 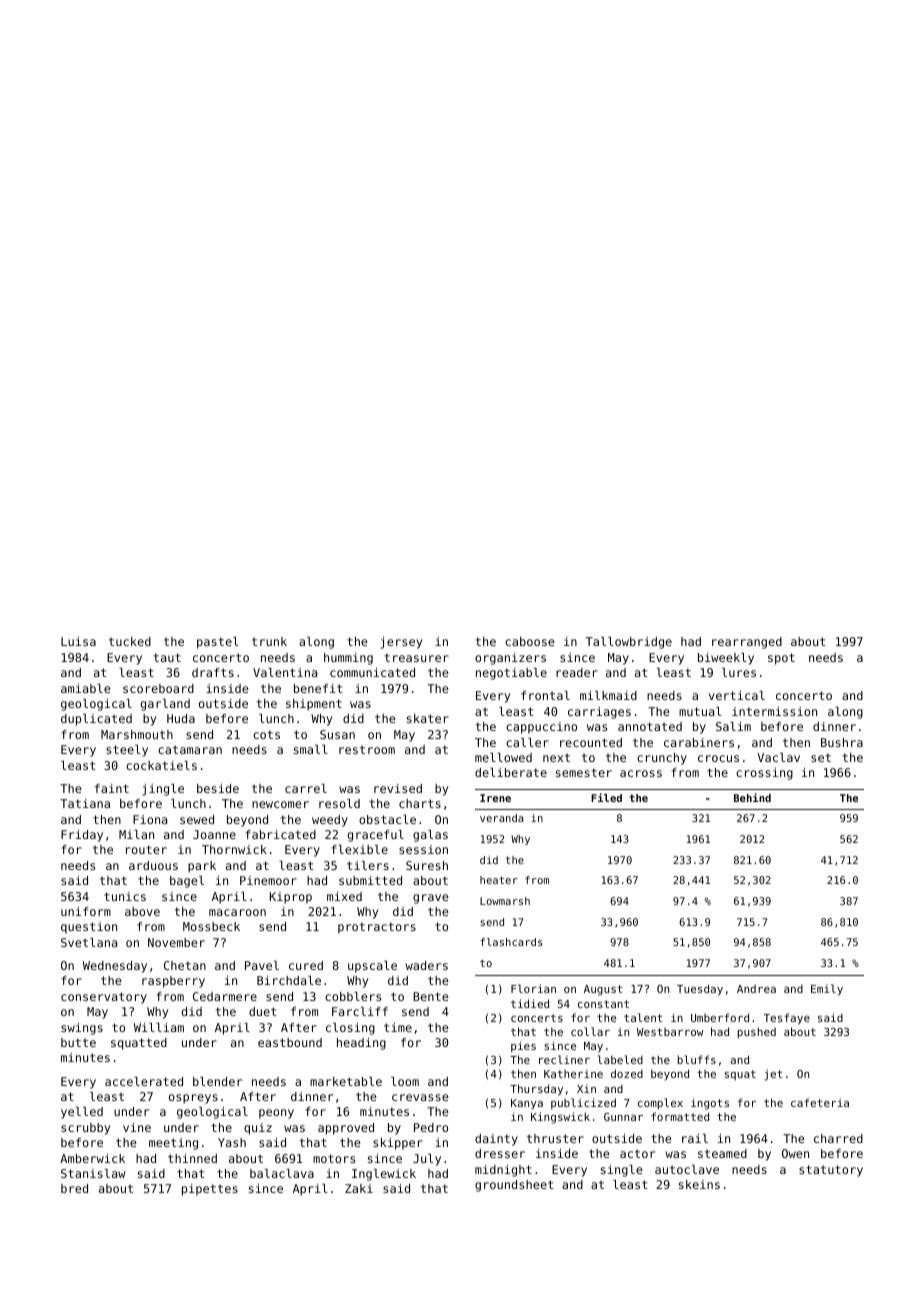 I want to click on spot, so click(x=781, y=659).
